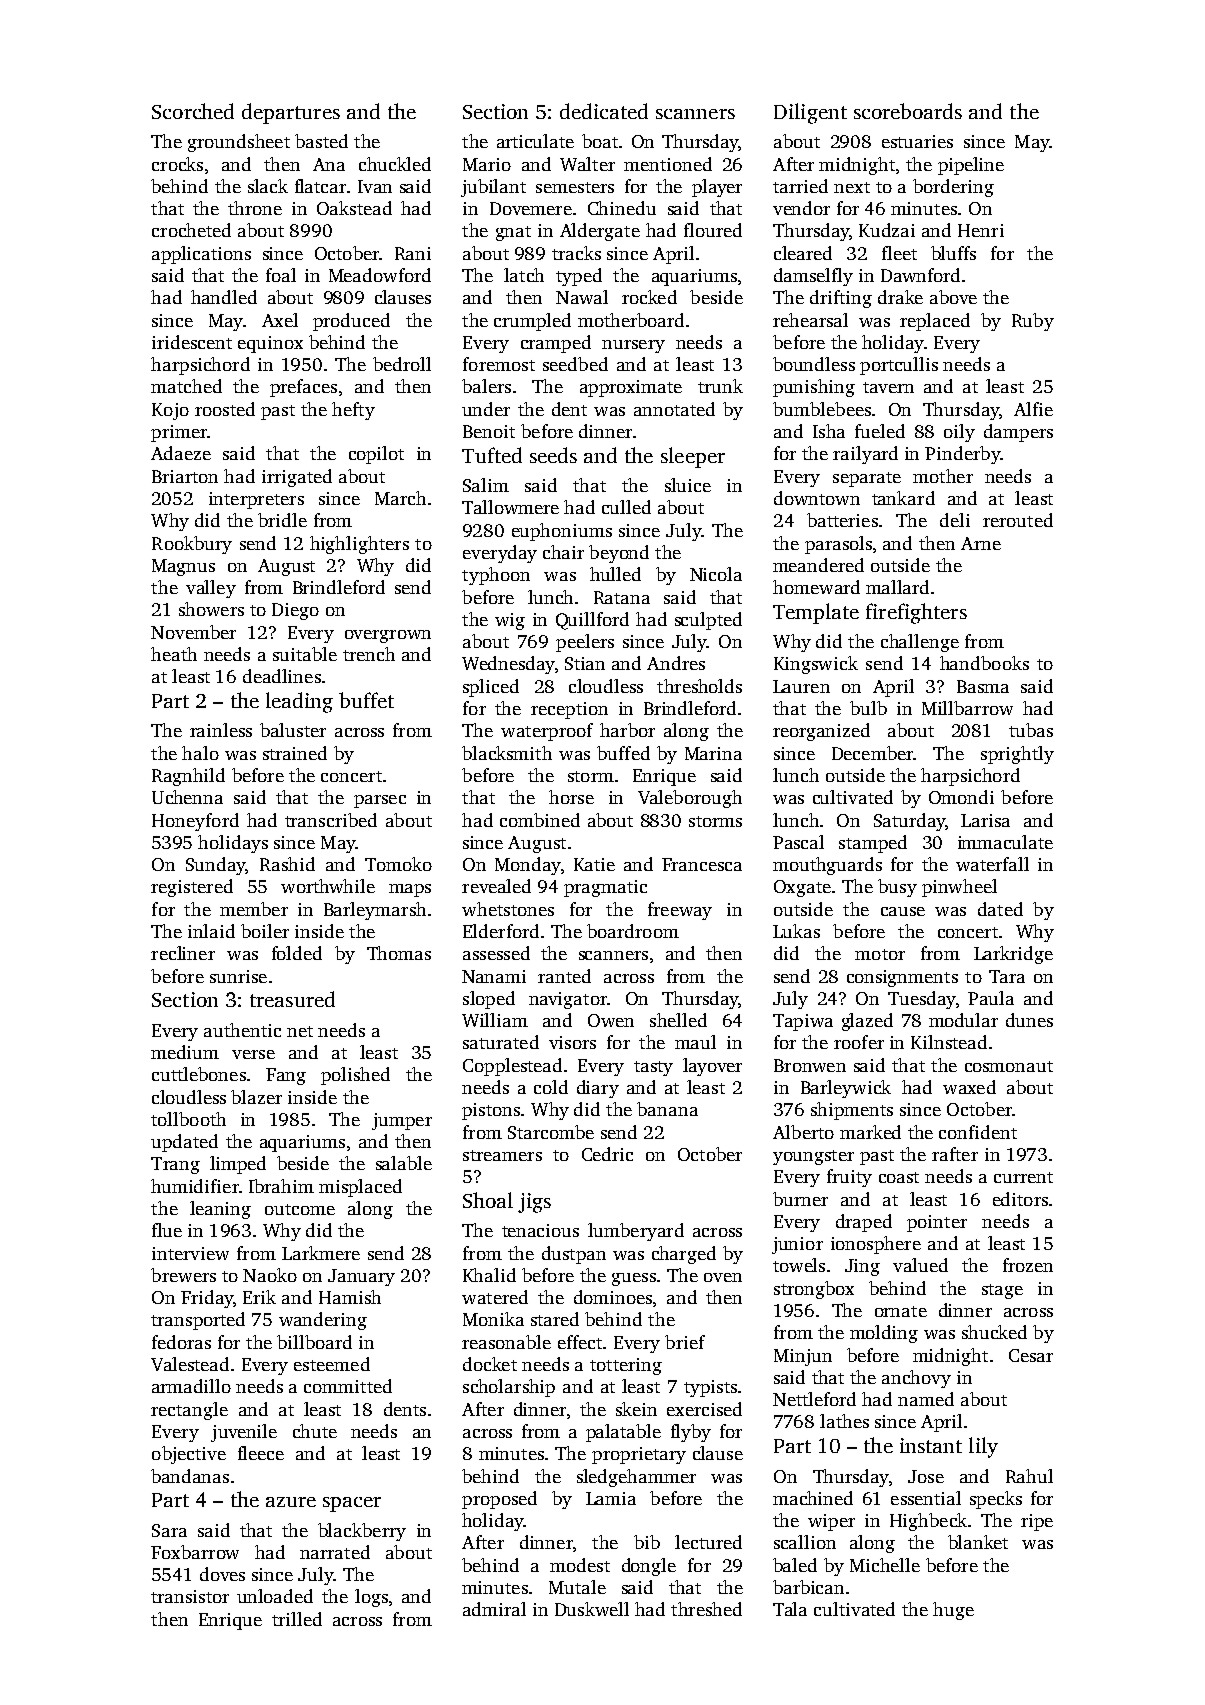  Describe the element at coordinates (1031, 1355) in the document. I see `Cesar` at that location.
